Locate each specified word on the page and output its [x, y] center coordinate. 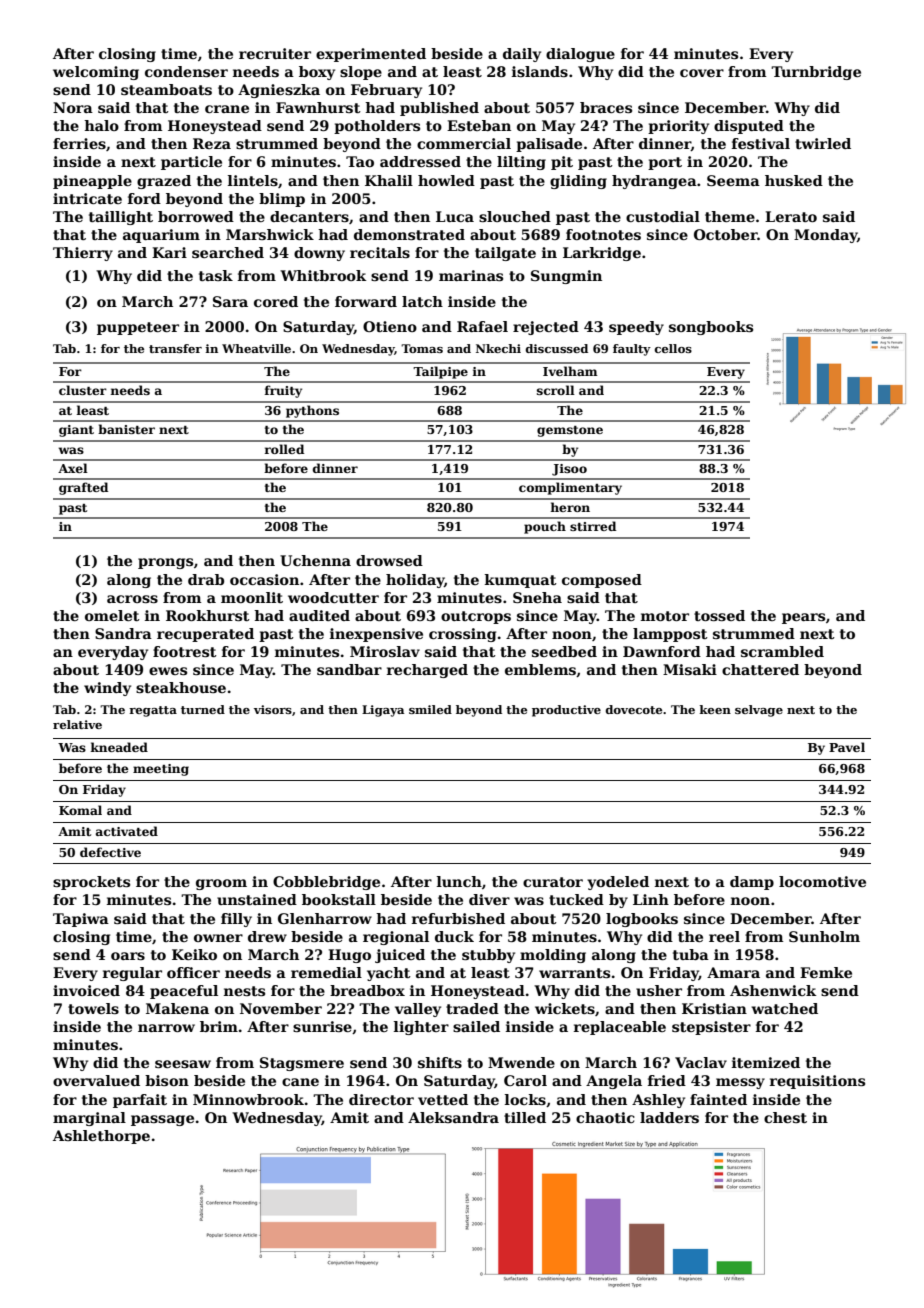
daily [522, 55]
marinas [471, 275]
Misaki [690, 669]
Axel [73, 468]
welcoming [96, 73]
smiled [430, 709]
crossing [462, 635]
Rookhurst [208, 615]
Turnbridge [816, 73]
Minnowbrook [248, 1099]
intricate [87, 198]
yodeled [618, 883]
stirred [593, 526]
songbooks [711, 328]
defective [110, 852]
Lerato [791, 216]
